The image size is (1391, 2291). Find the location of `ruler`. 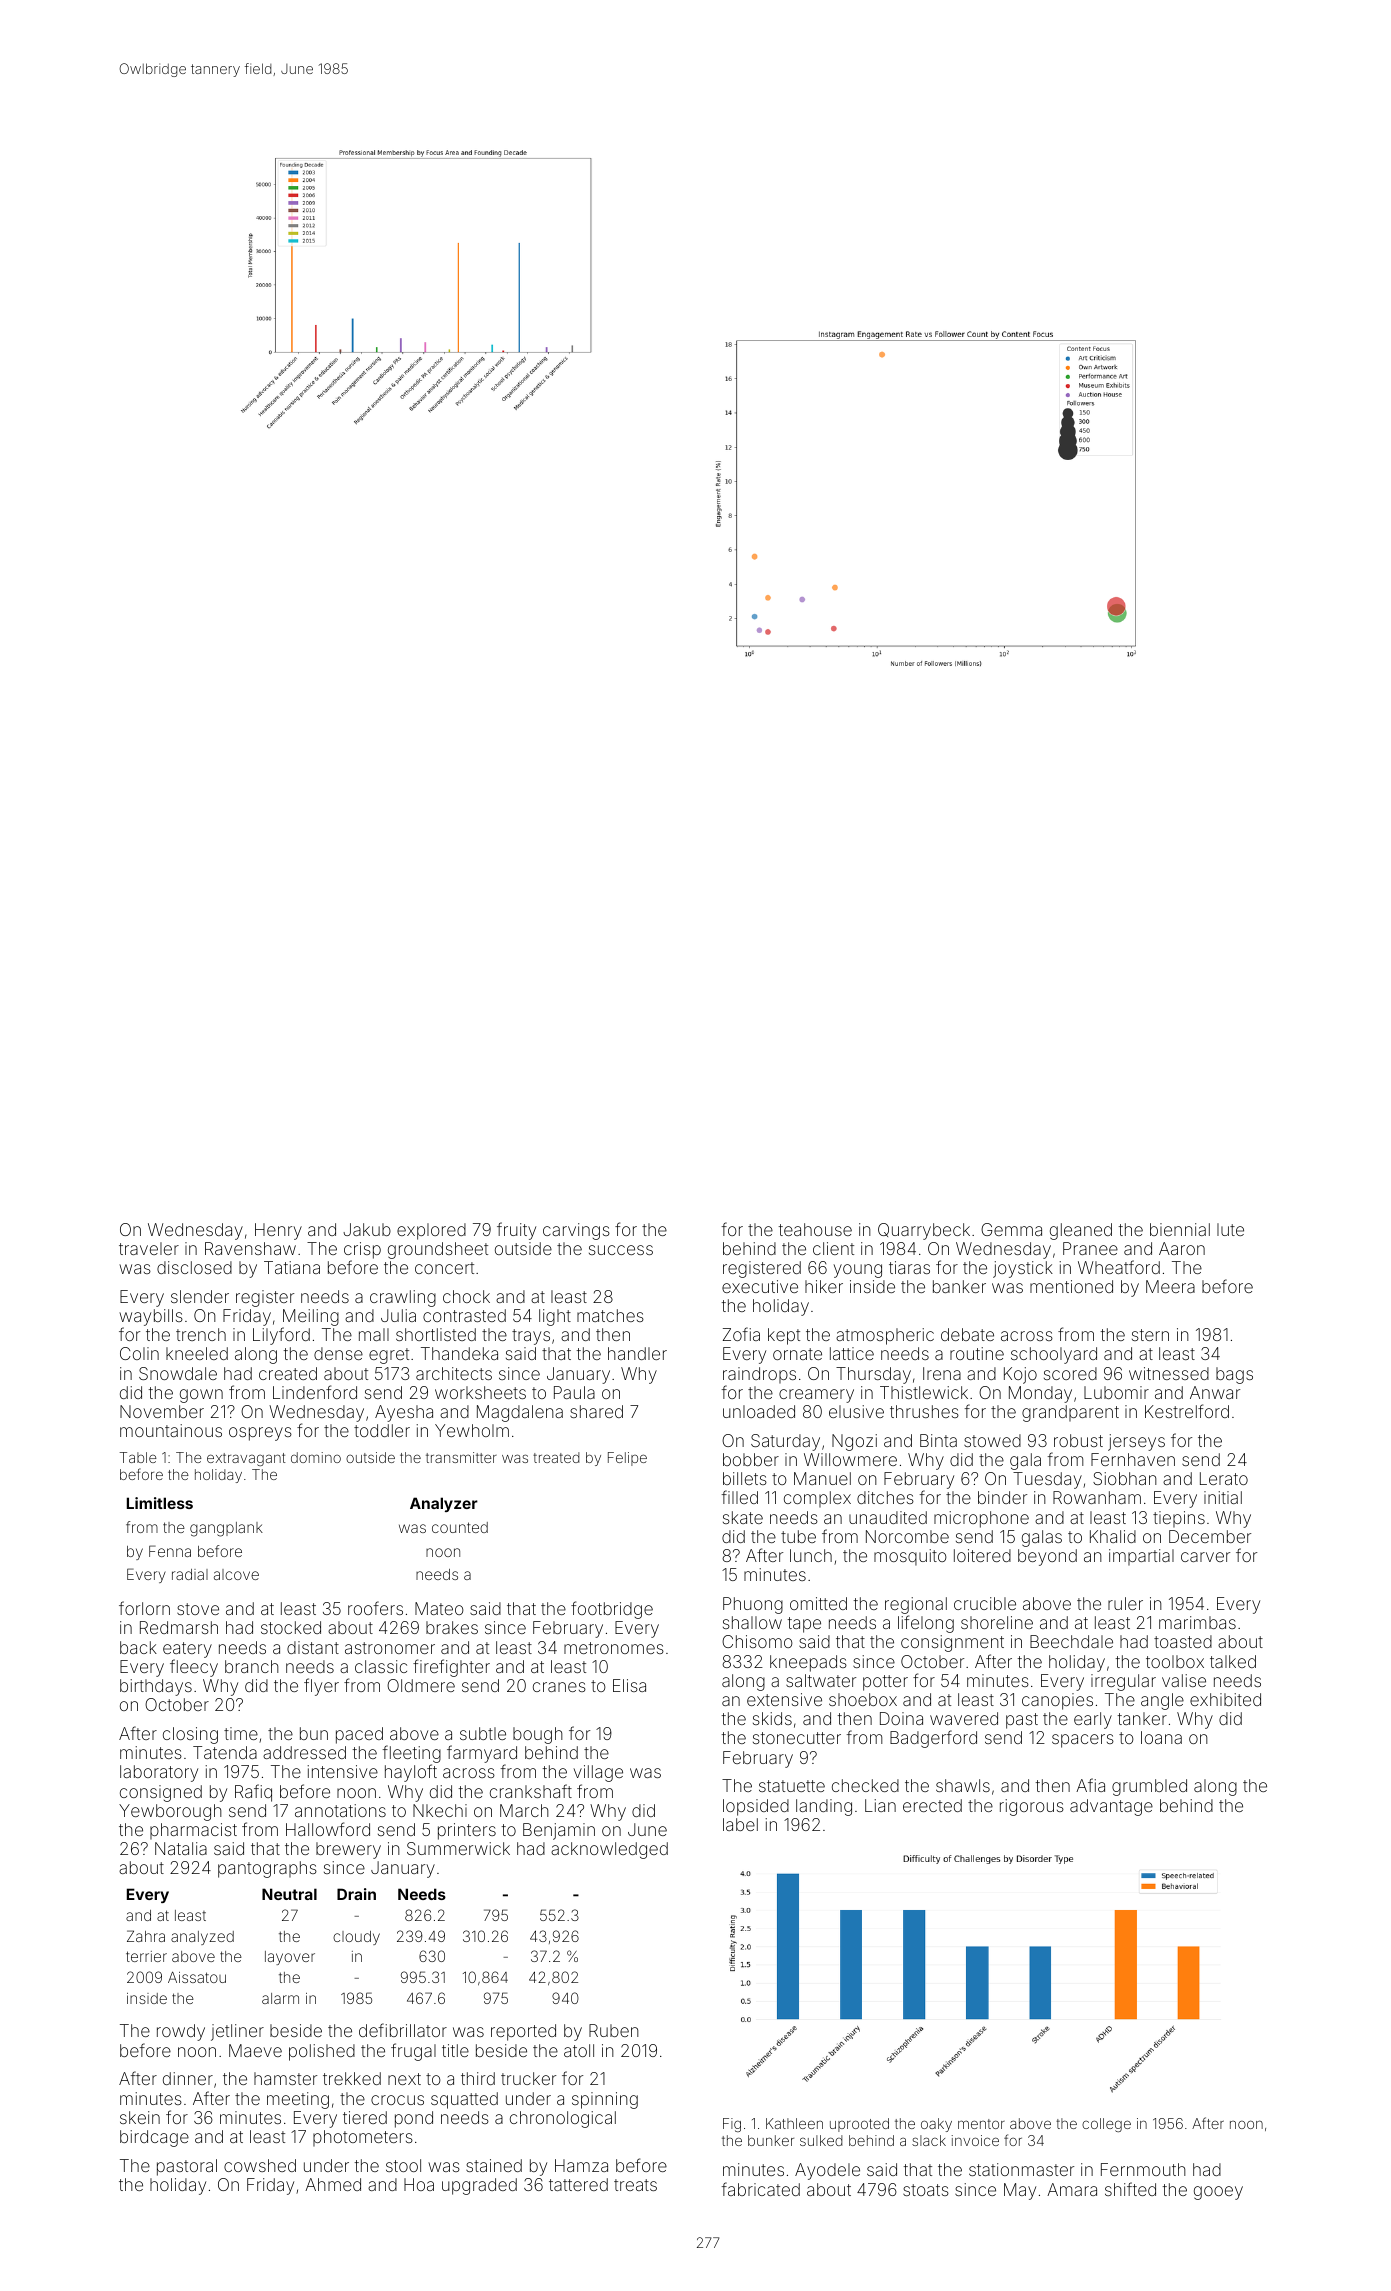

ruler is located at coordinates (1125, 1603).
